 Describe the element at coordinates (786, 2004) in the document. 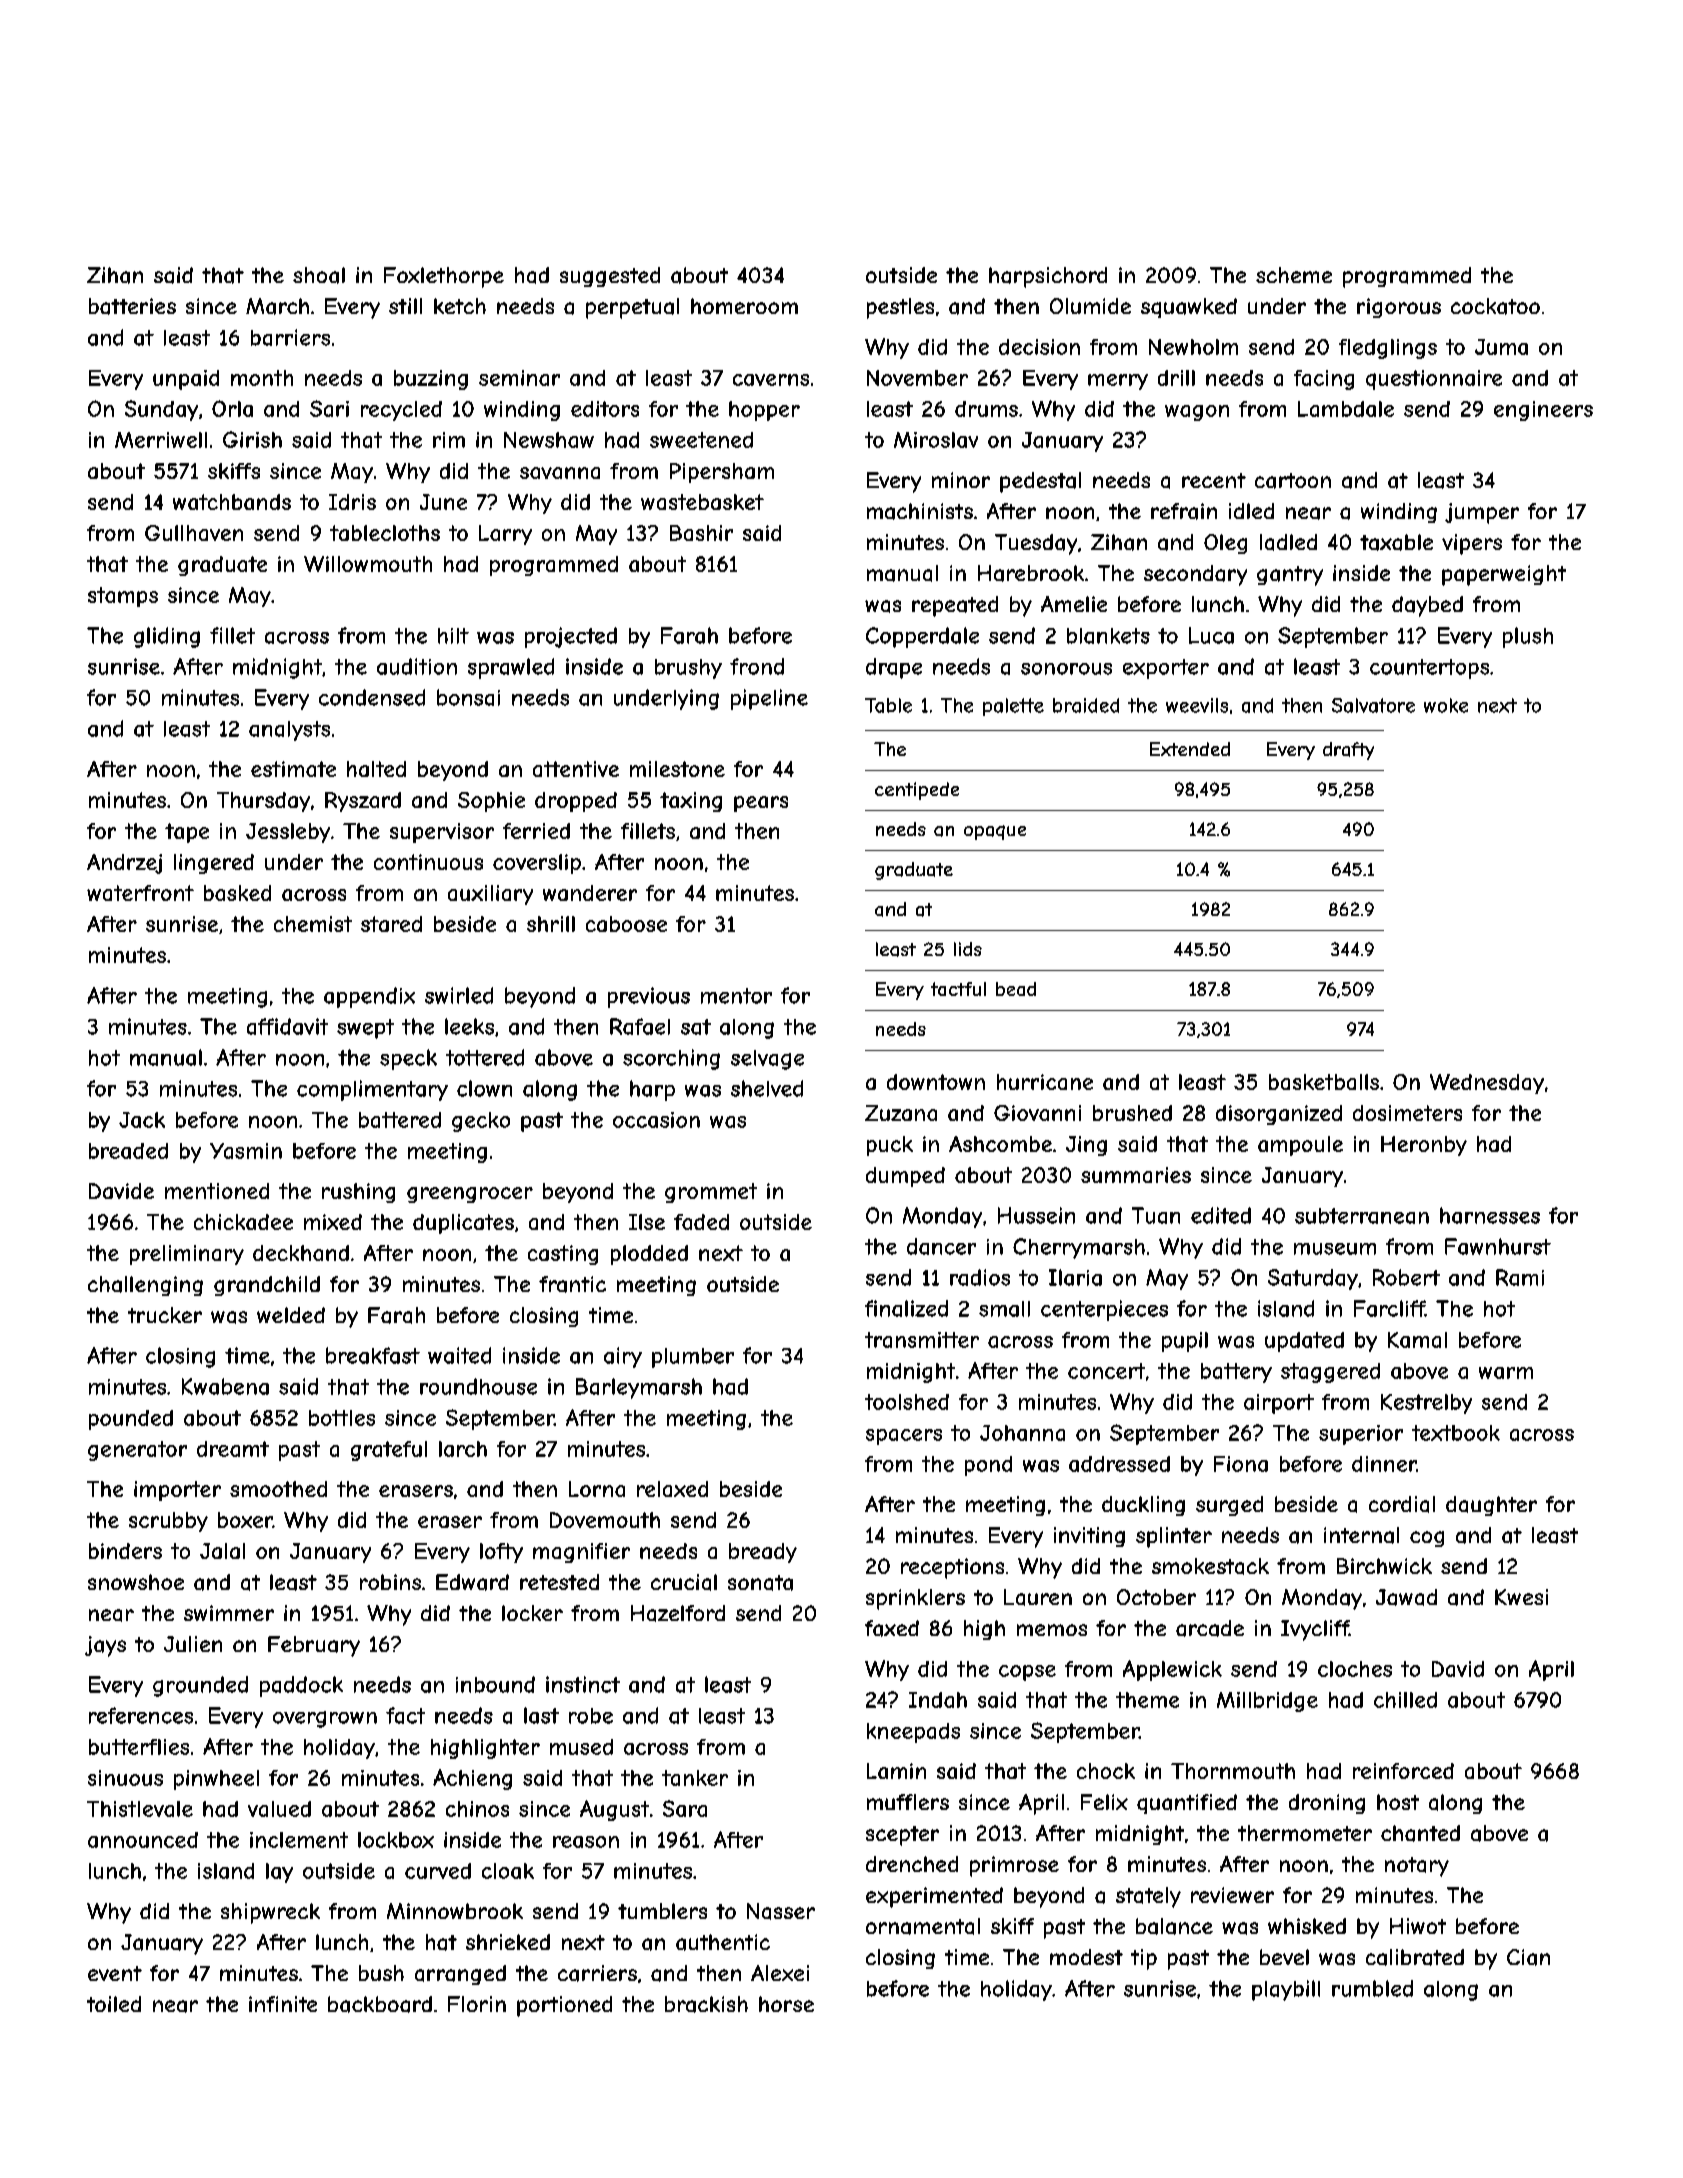

I see `horse` at that location.
